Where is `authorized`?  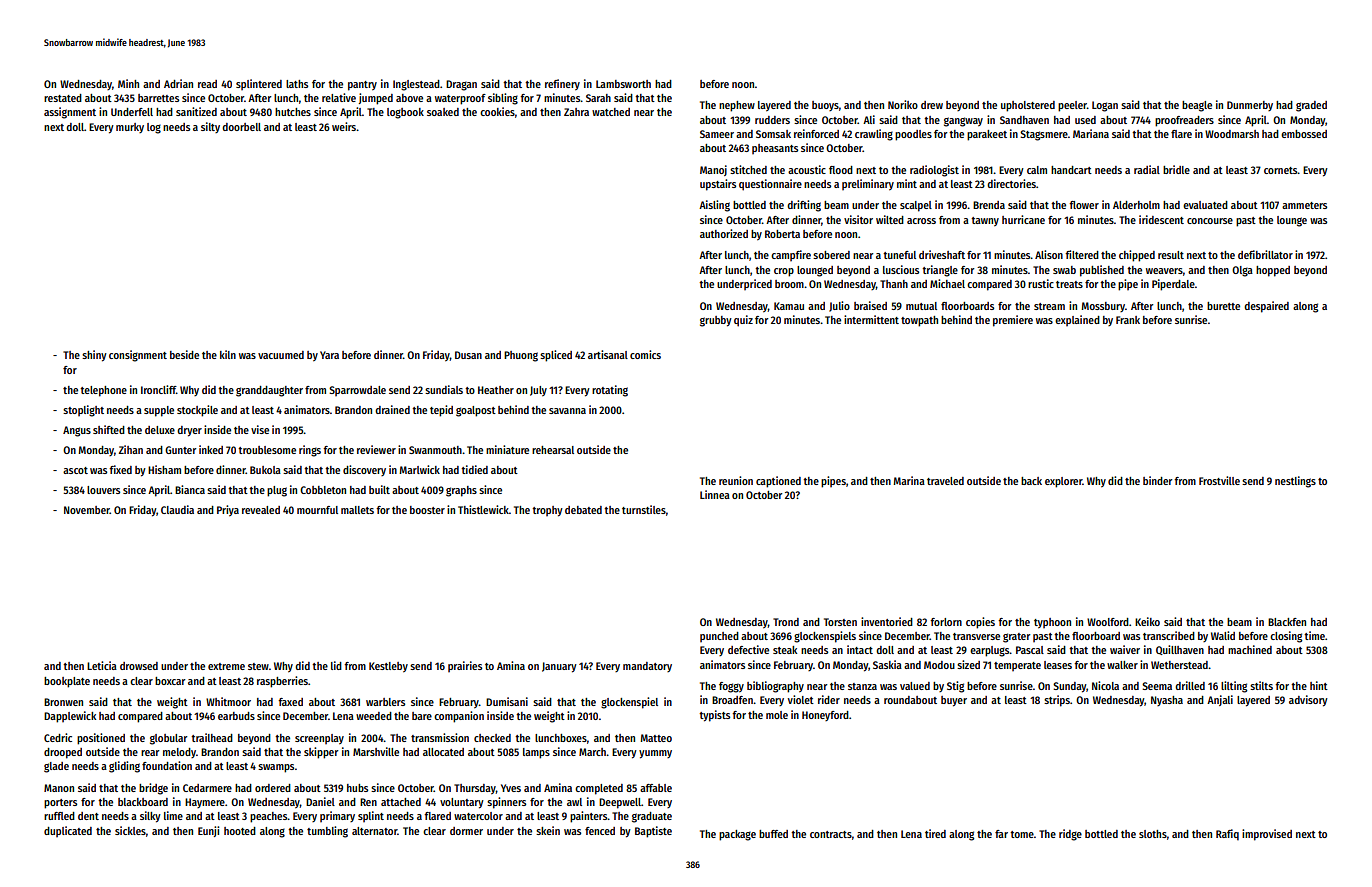
authorized is located at coordinates (724, 233).
